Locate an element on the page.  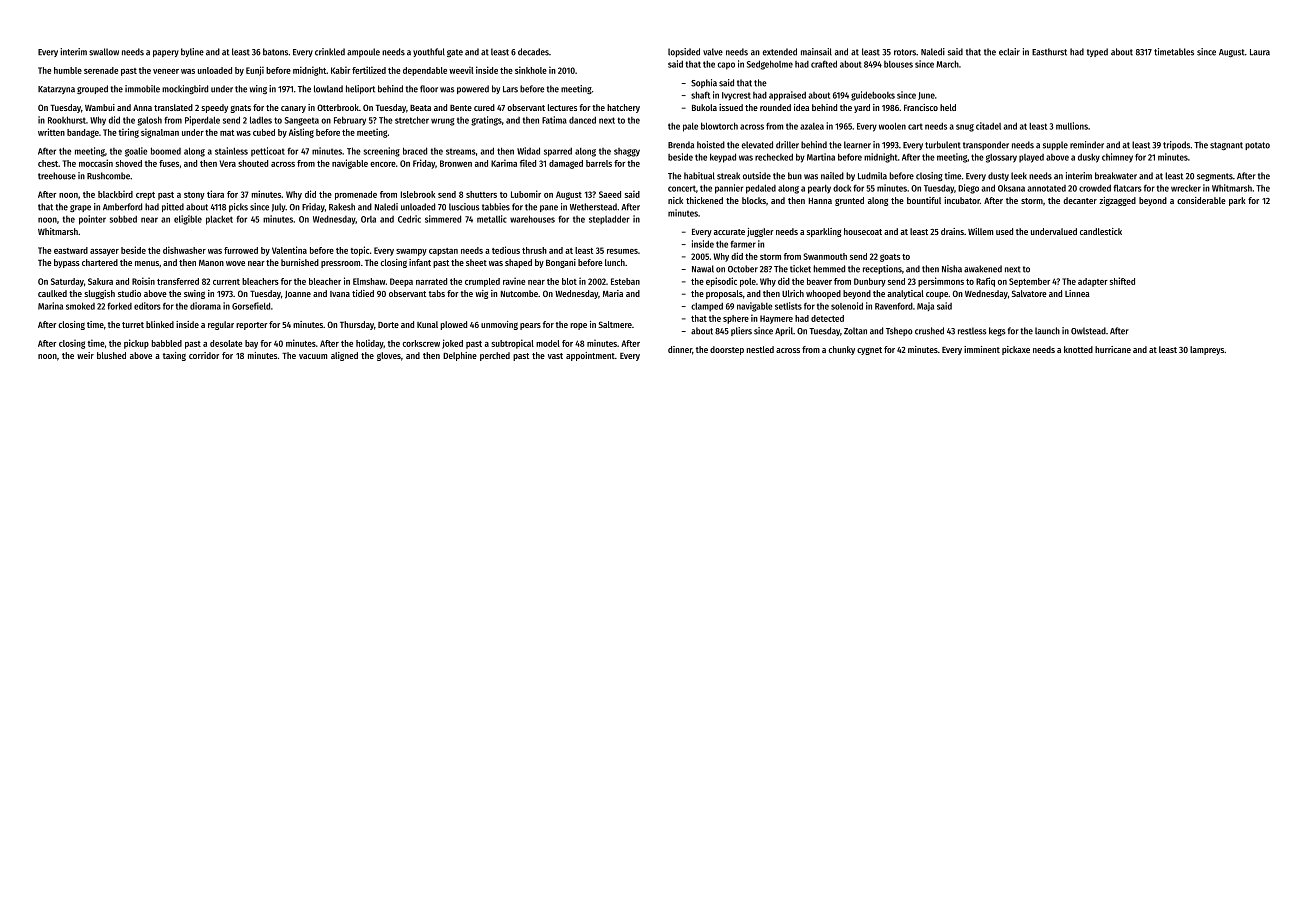
mullions is located at coordinates (1072, 126).
